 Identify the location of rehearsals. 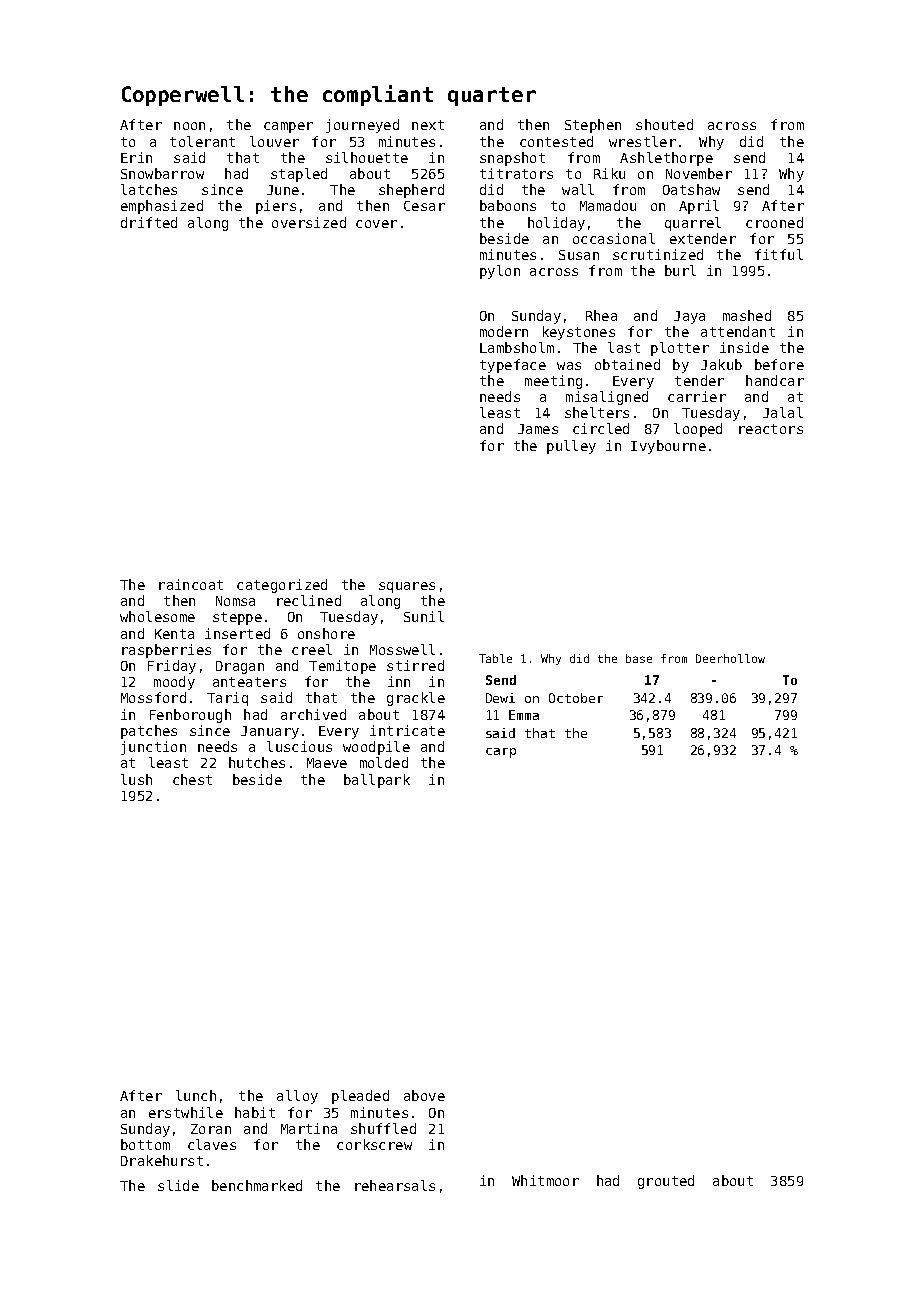
(395, 1185).
